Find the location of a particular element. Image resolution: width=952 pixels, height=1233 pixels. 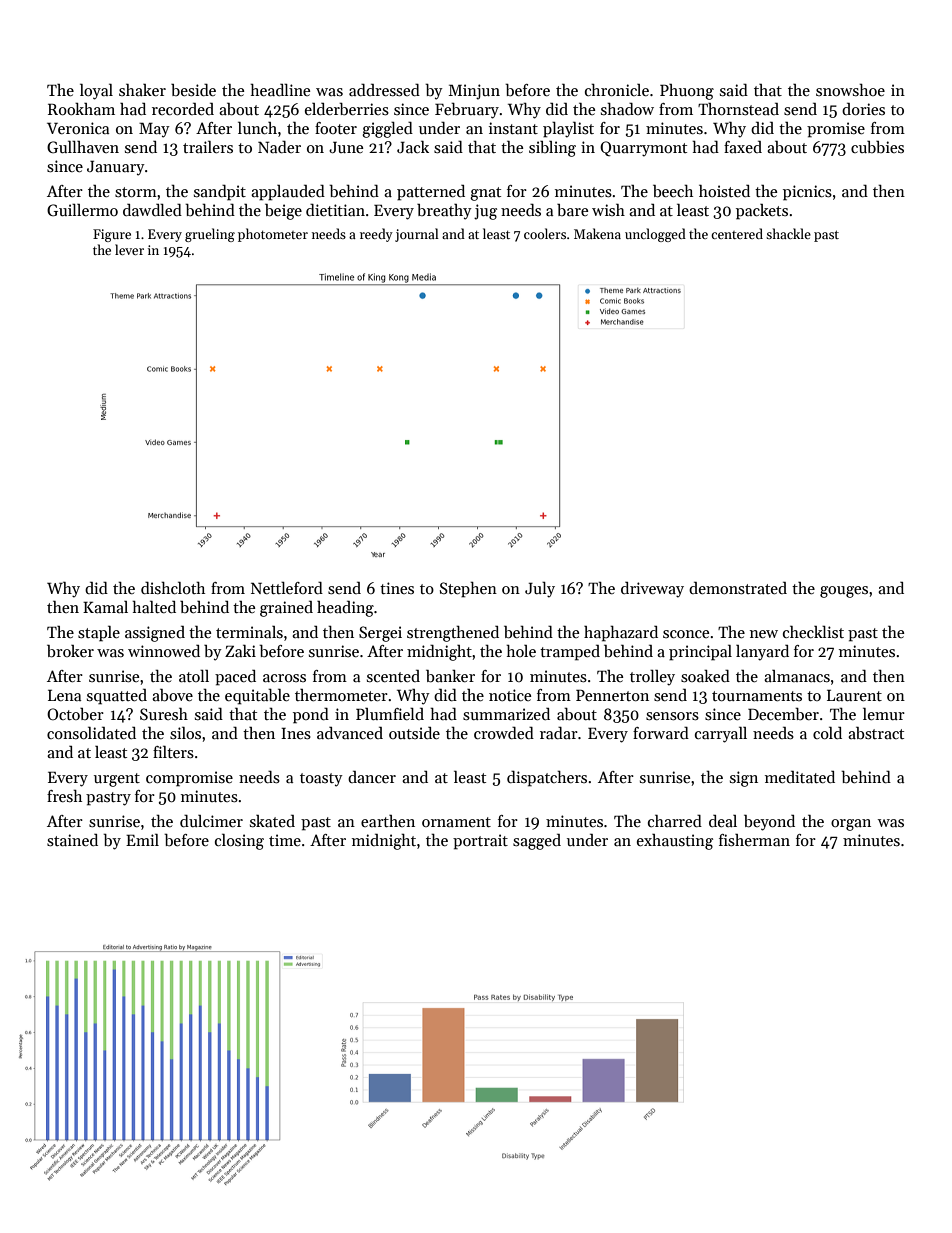

dancer is located at coordinates (372, 777).
